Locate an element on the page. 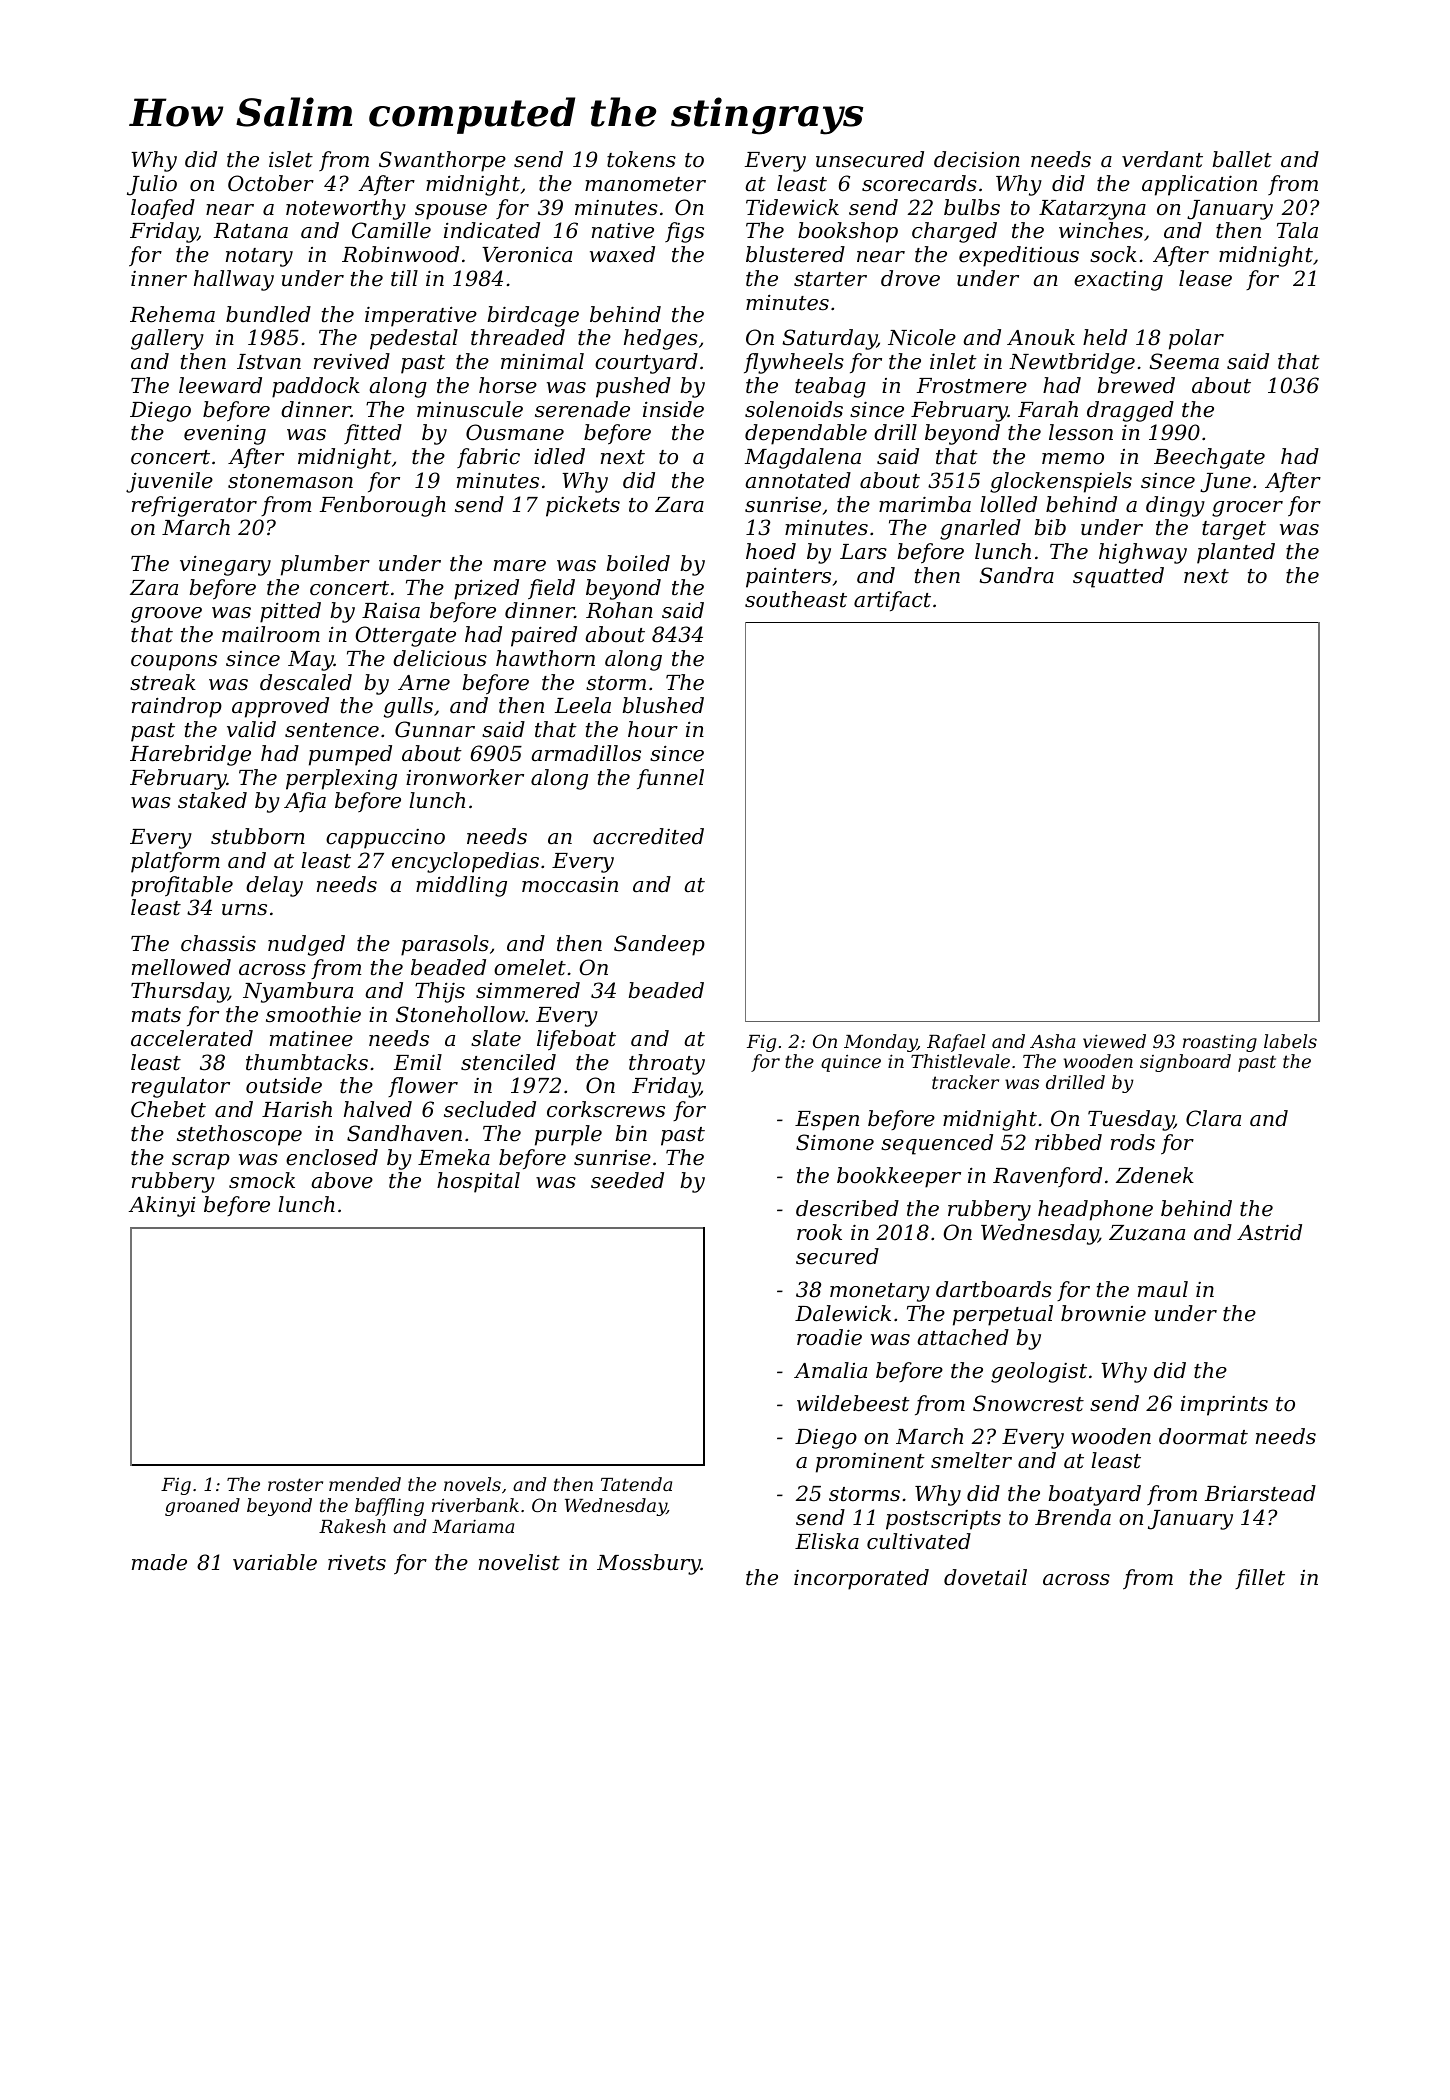  Beechgate is located at coordinates (1209, 458).
